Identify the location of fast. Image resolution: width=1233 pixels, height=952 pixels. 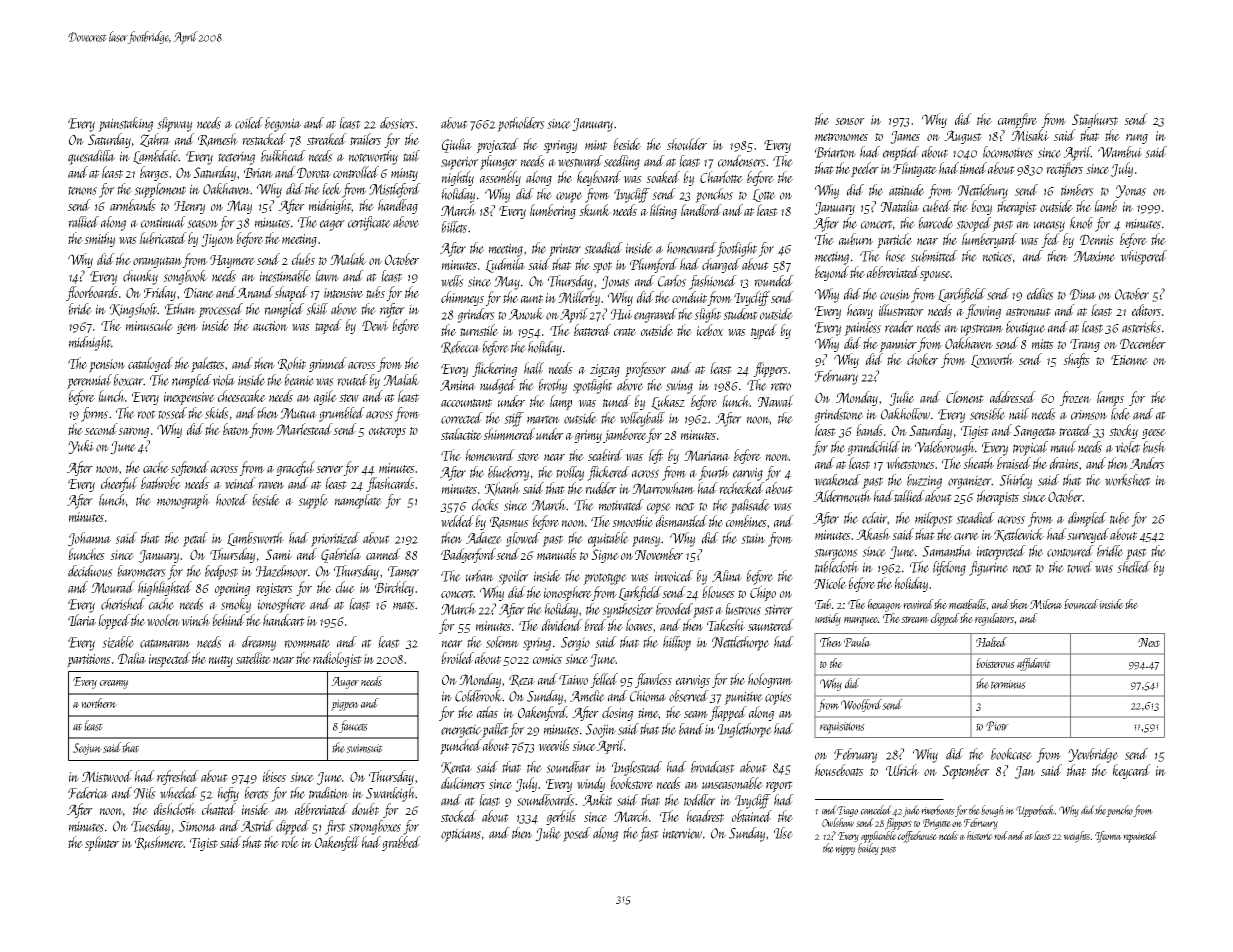
(649, 834).
